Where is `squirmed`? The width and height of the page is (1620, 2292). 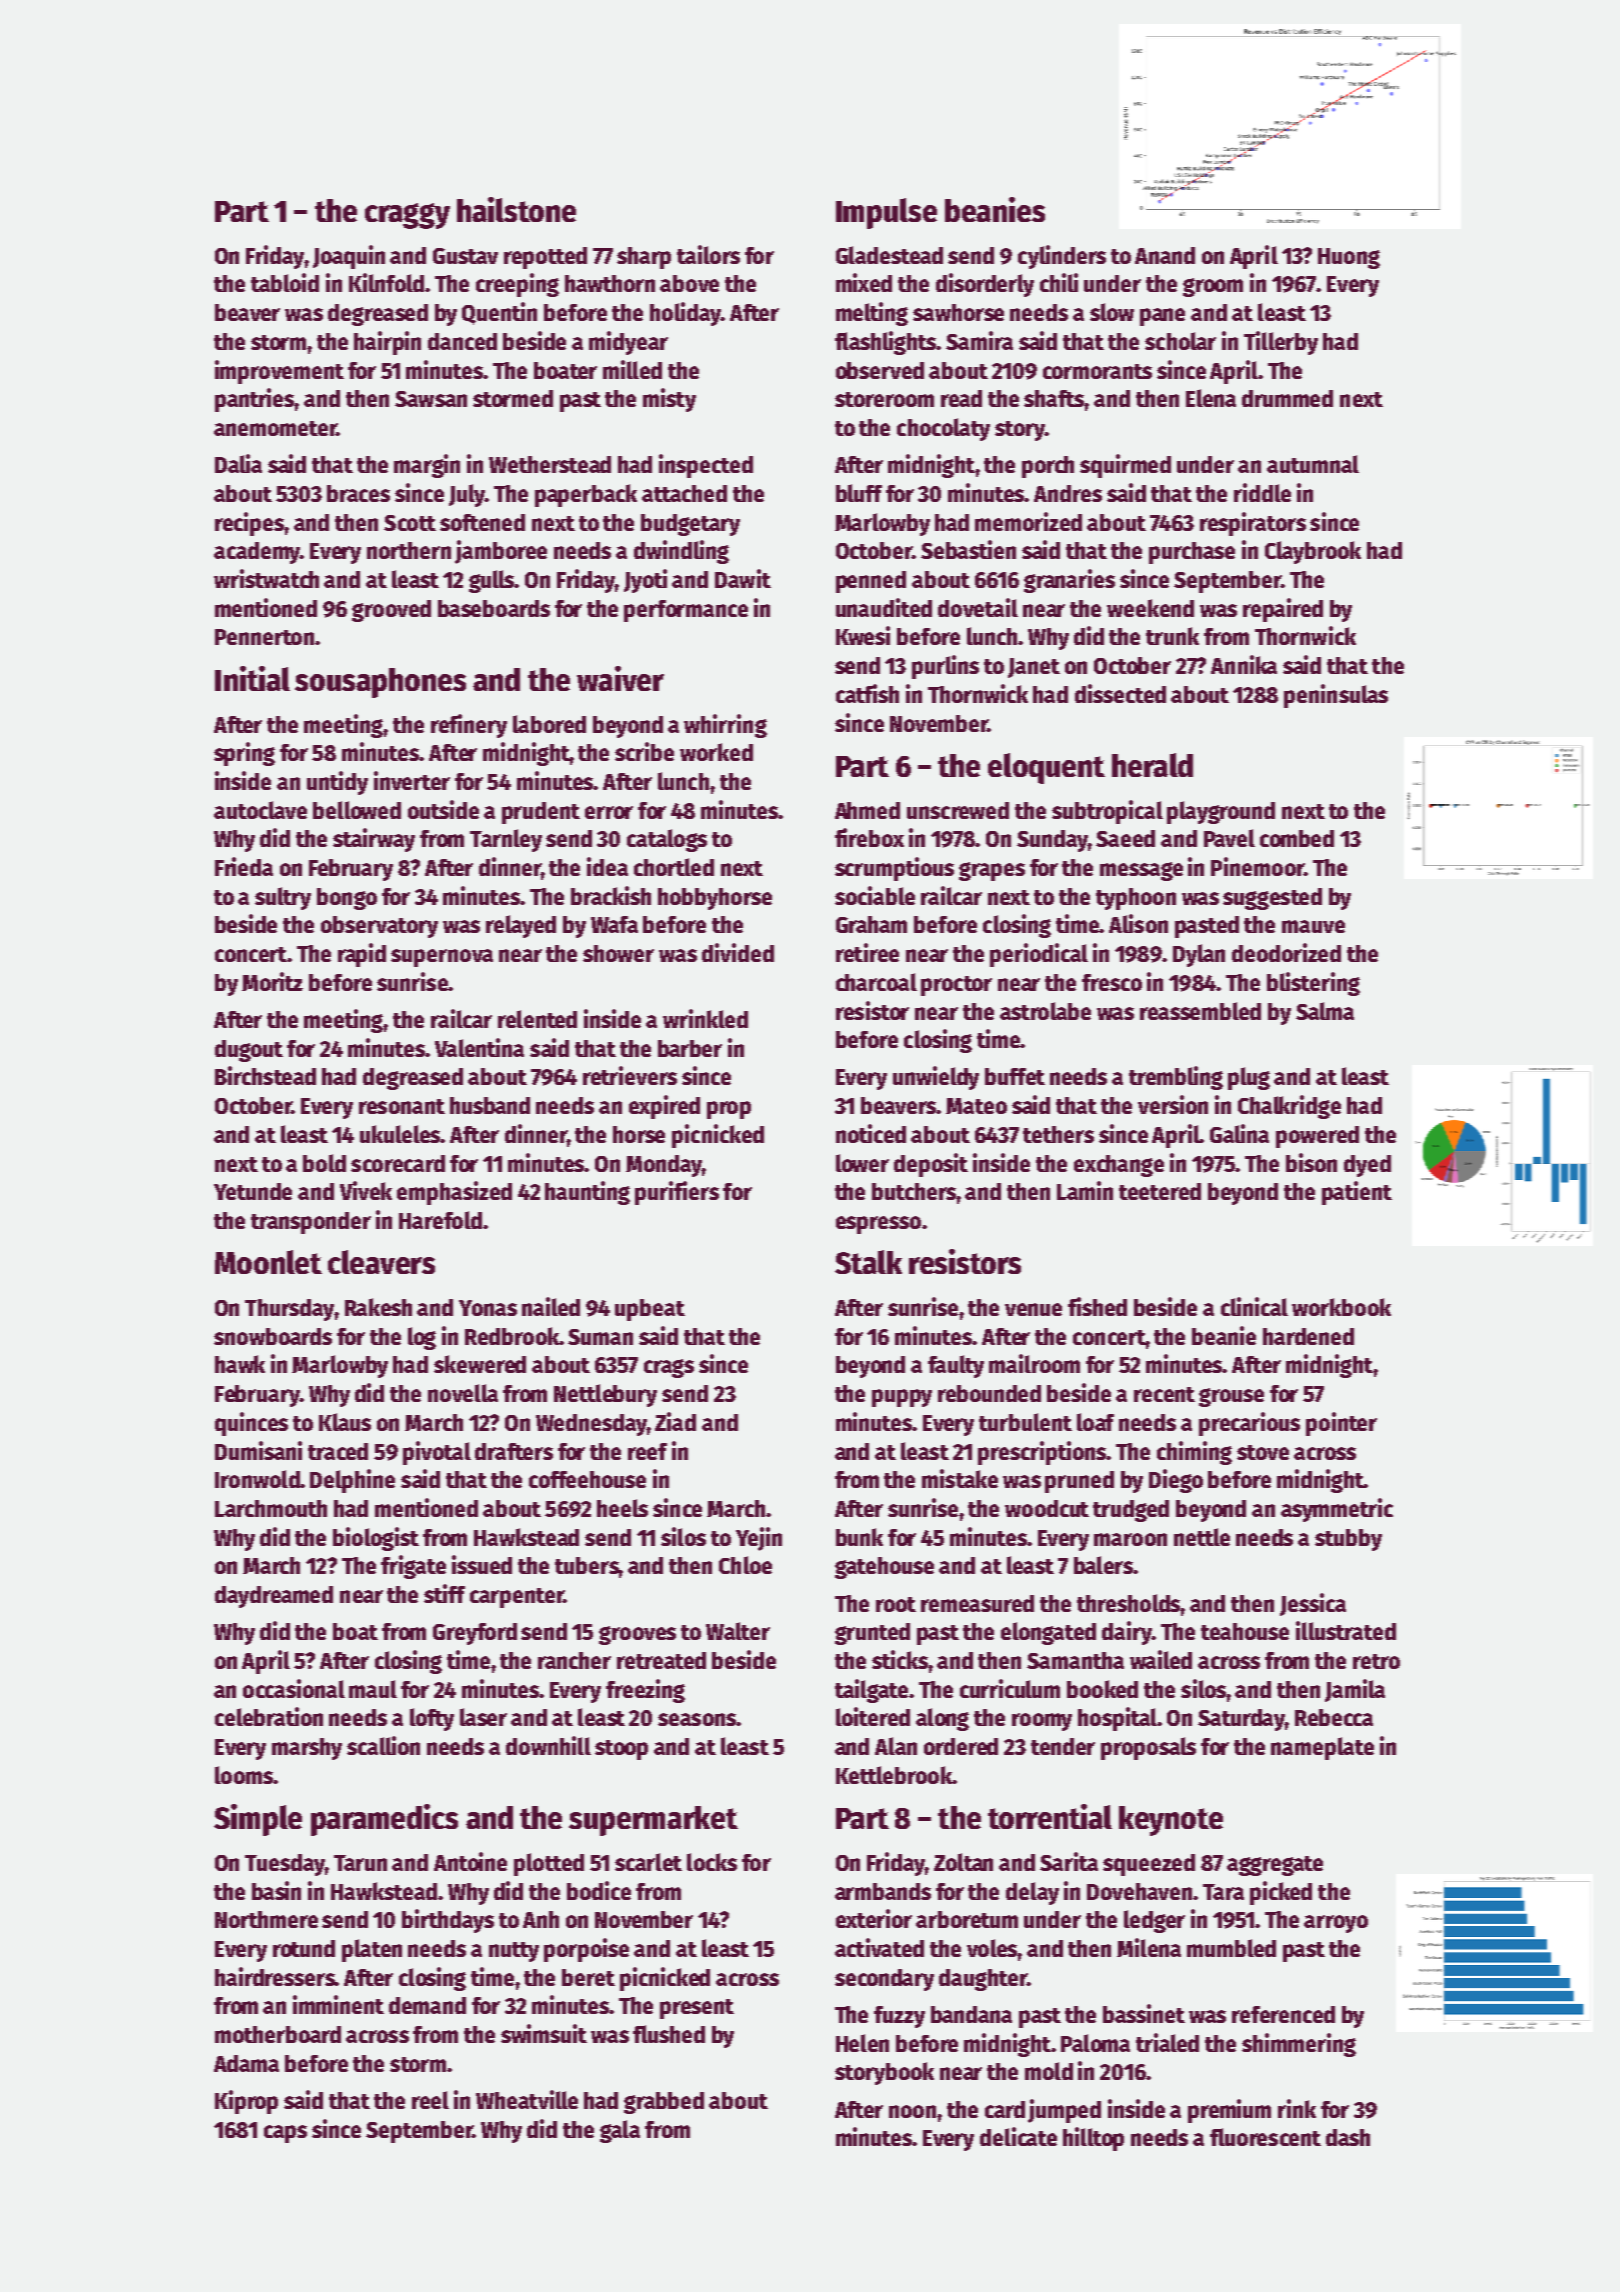 squirmed is located at coordinates (1125, 466).
